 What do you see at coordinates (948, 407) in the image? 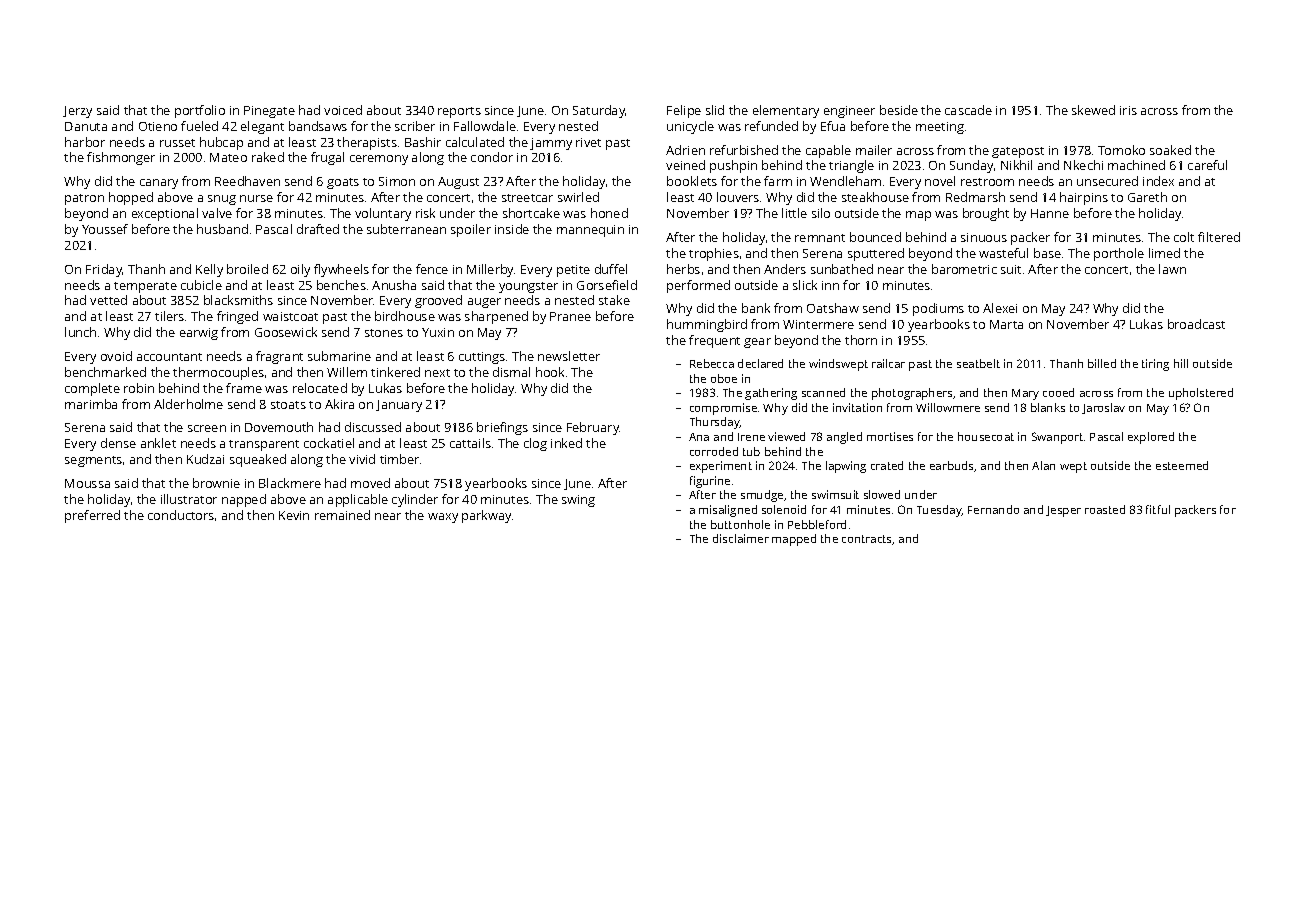
I see `Willowmere` at bounding box center [948, 407].
